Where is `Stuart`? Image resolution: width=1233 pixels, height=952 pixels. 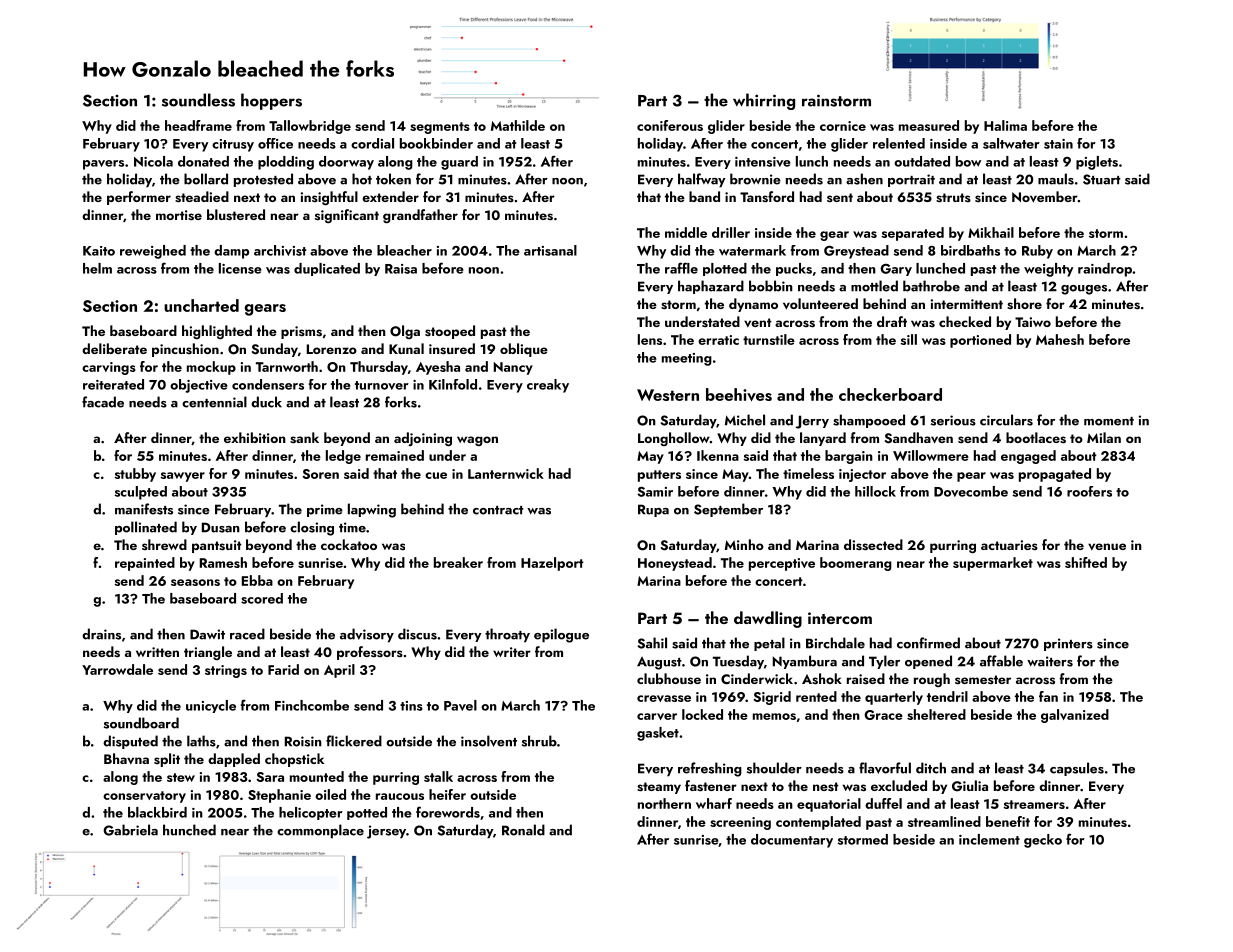
Stuart is located at coordinates (1102, 179).
